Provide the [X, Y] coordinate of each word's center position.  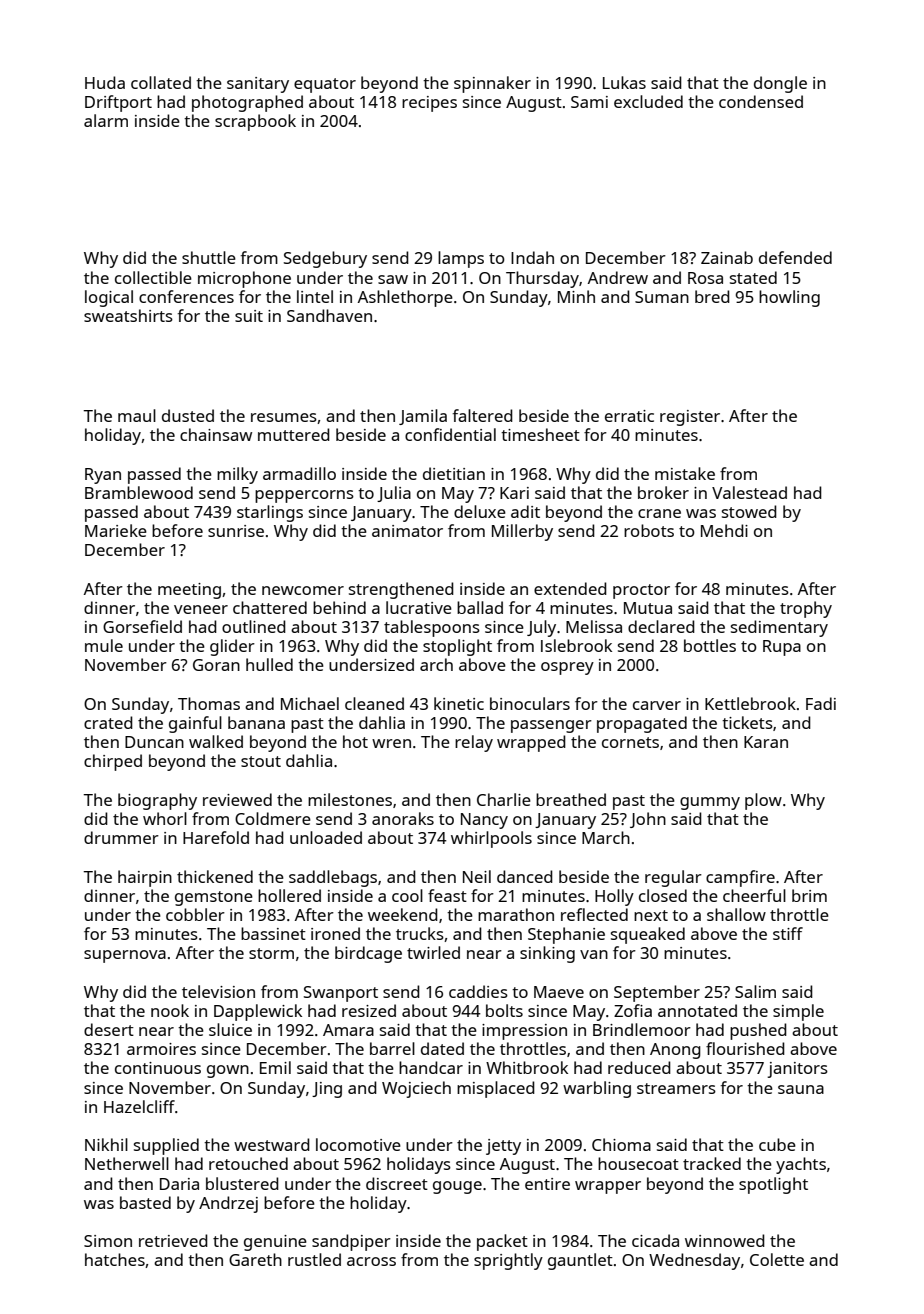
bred [712, 296]
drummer [121, 837]
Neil [477, 876]
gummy [710, 803]
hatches [115, 1259]
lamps [461, 259]
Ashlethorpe [405, 298]
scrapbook [255, 122]
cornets [630, 742]
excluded [648, 101]
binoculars [530, 703]
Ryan [103, 476]
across [371, 1261]
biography [157, 801]
